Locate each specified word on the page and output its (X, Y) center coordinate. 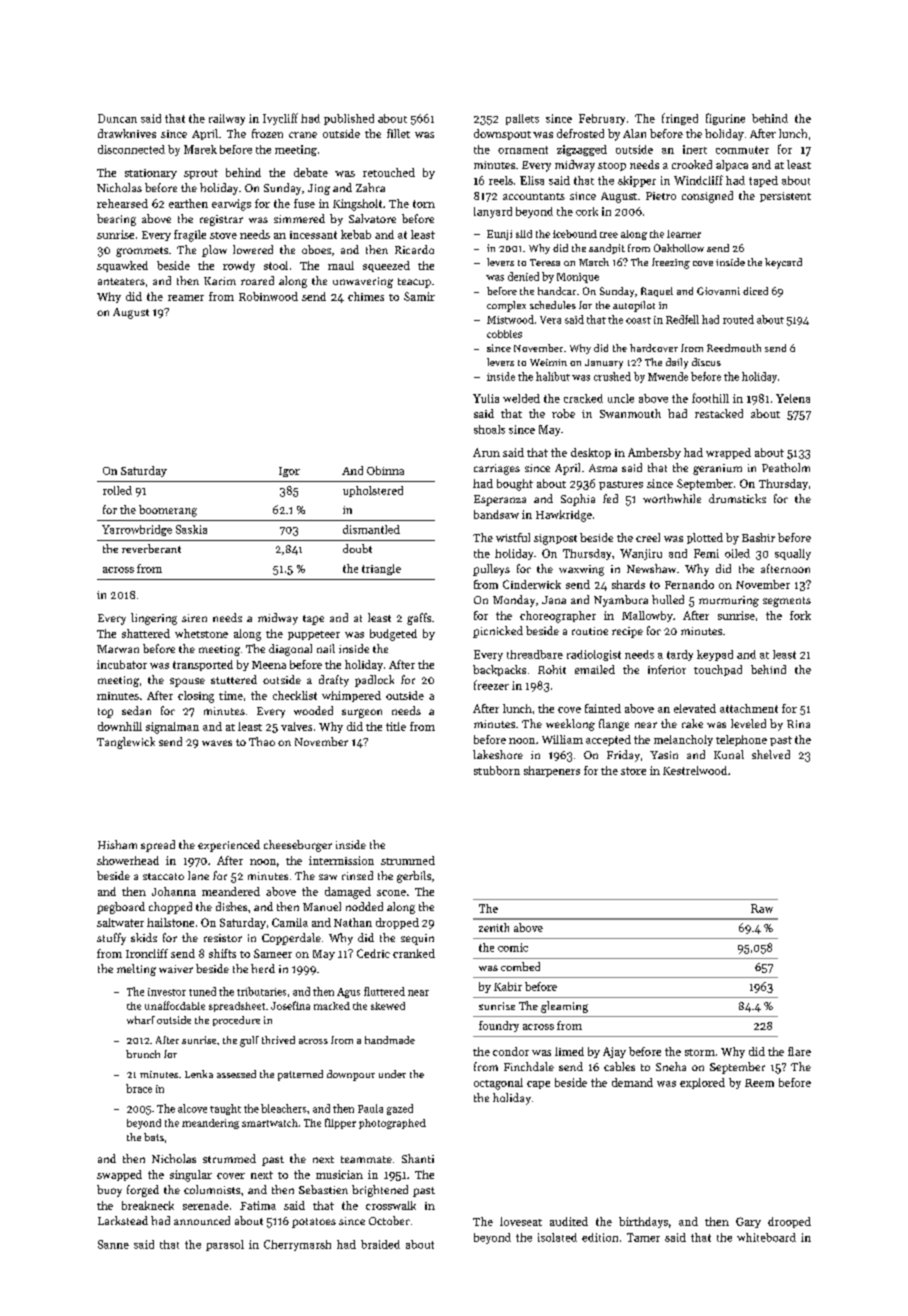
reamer (186, 298)
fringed (680, 119)
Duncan (117, 118)
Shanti (418, 1158)
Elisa (532, 180)
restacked (719, 413)
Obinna (385, 470)
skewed (388, 1006)
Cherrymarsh (297, 1245)
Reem (759, 1083)
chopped (170, 908)
